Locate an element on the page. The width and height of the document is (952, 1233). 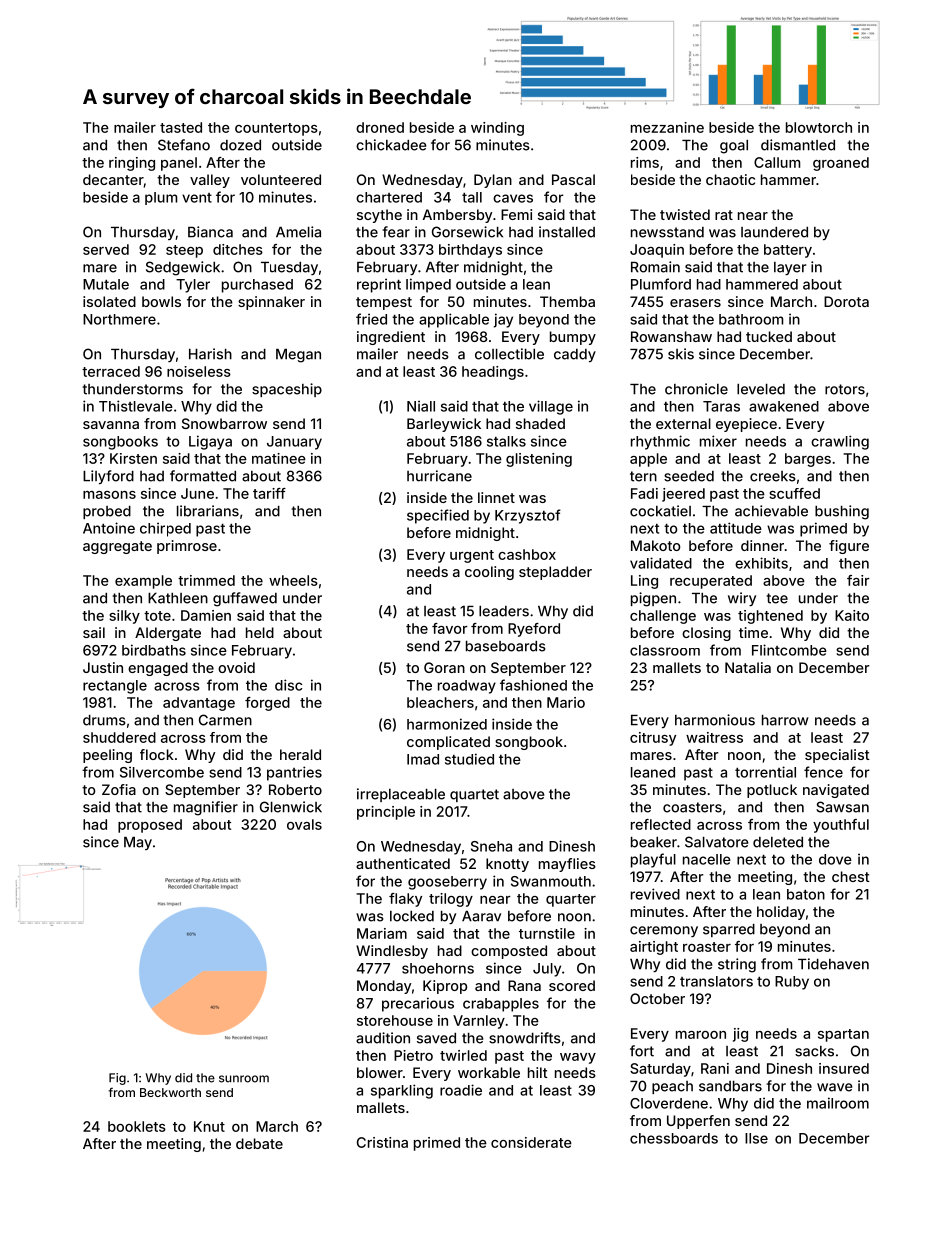
Natalia is located at coordinates (748, 667).
